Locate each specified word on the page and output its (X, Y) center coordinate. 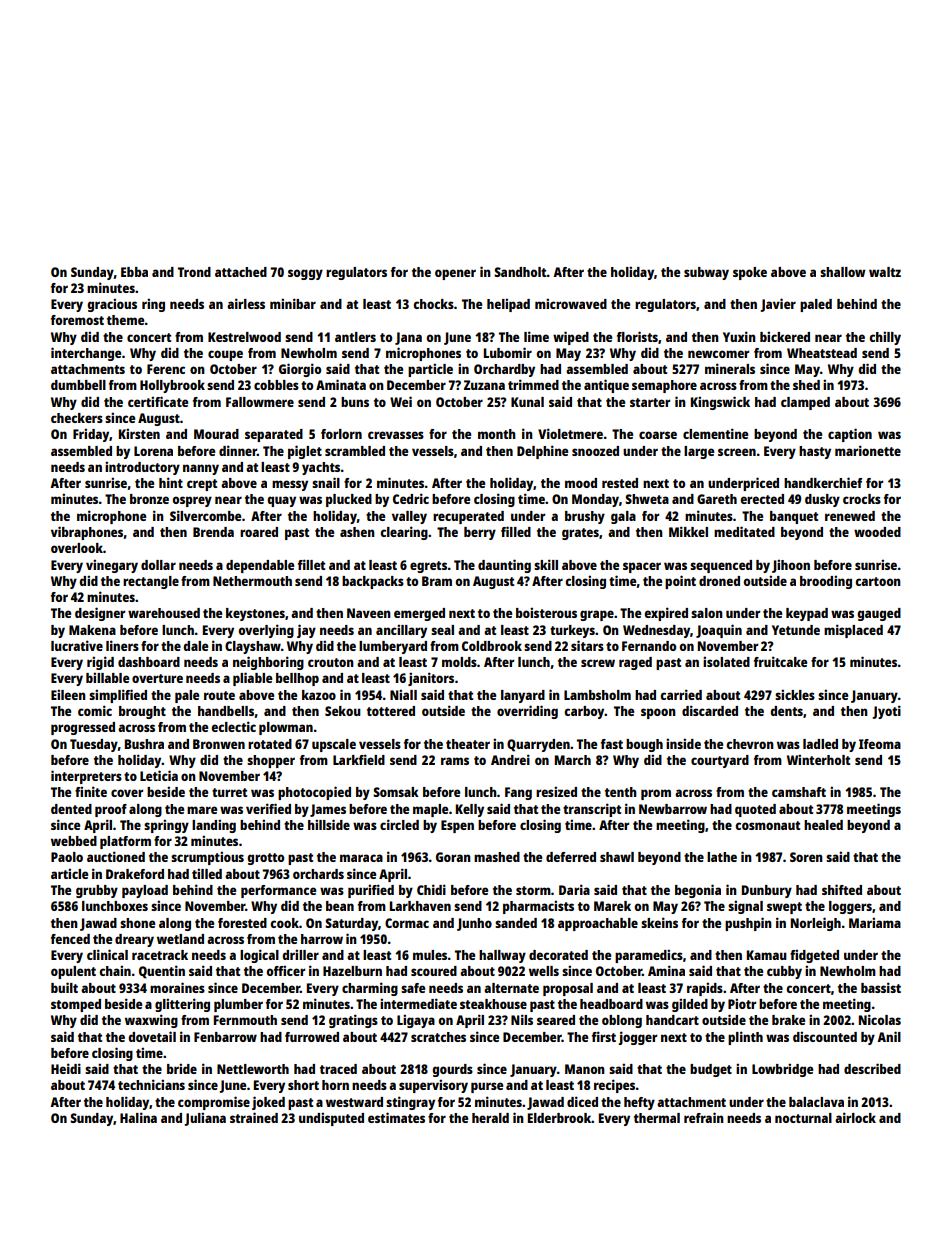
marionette (868, 450)
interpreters (86, 777)
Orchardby (504, 370)
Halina (138, 1117)
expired (666, 614)
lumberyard (393, 647)
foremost (77, 320)
